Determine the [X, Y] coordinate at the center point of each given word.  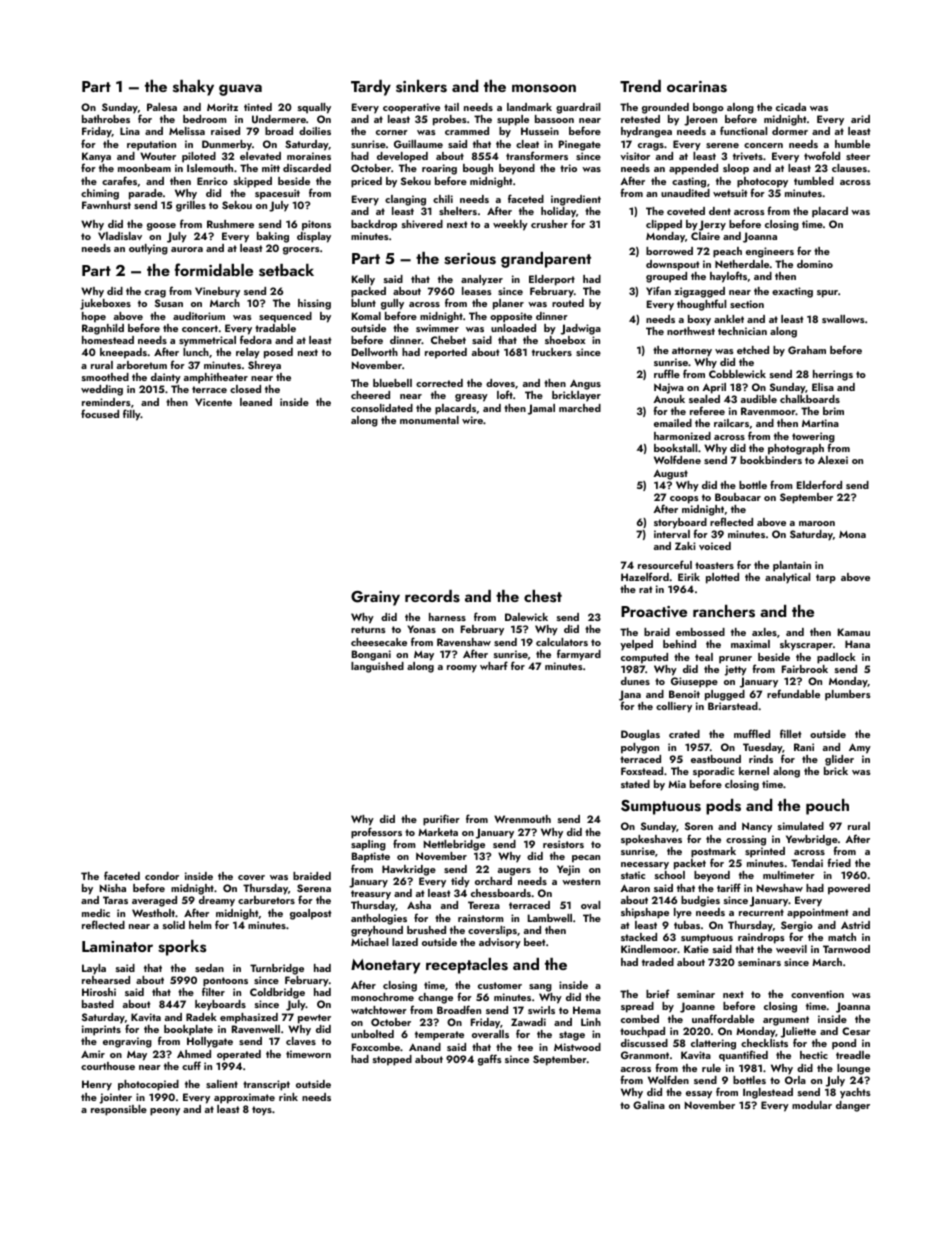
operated [239, 1055]
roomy [462, 669]
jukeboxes [105, 304]
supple [513, 120]
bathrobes [106, 119]
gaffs [489, 1060]
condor [162, 876]
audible [759, 399]
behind [679, 644]
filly [132, 415]
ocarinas [697, 87]
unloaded [513, 328]
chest [543, 596]
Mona [852, 534]
